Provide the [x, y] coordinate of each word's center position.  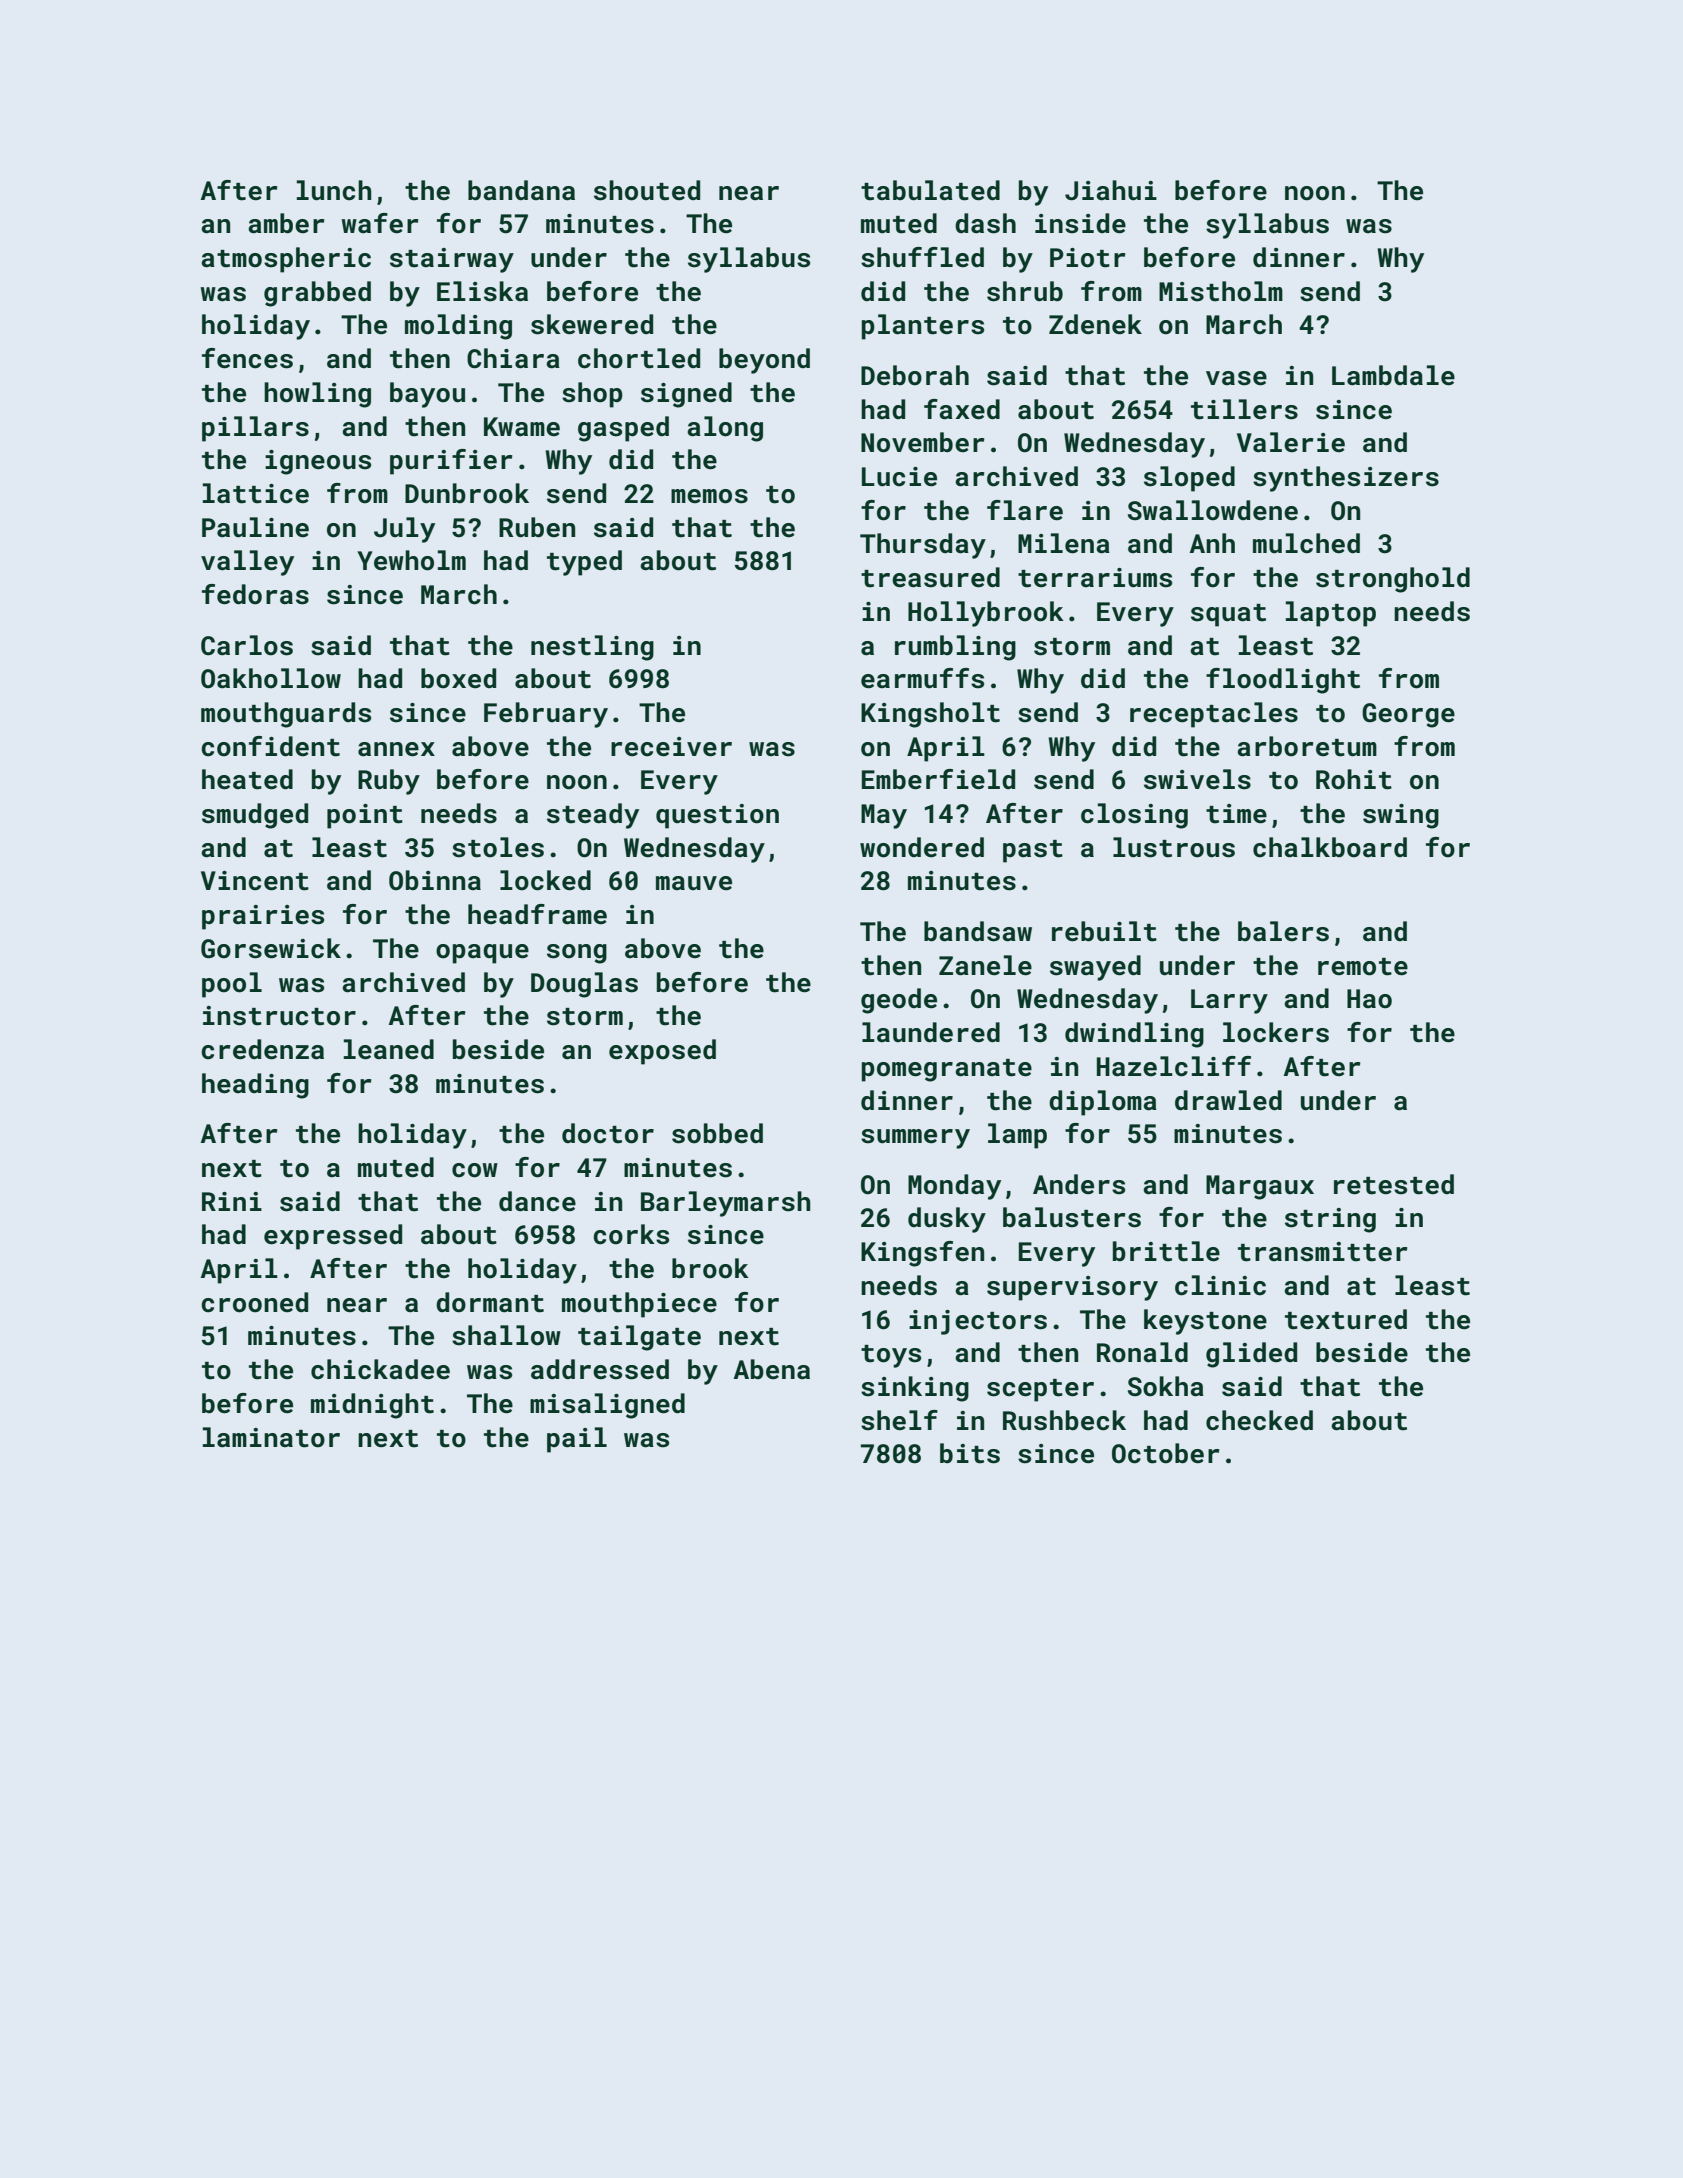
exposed [662, 1052]
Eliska [482, 291]
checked [1259, 1420]
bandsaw [978, 931]
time [1236, 814]
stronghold [1393, 580]
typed [584, 563]
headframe [537, 914]
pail [577, 1440]
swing [1401, 816]
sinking [915, 1389]
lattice [256, 493]
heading [255, 1086]
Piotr [1088, 258]
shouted [647, 190]
